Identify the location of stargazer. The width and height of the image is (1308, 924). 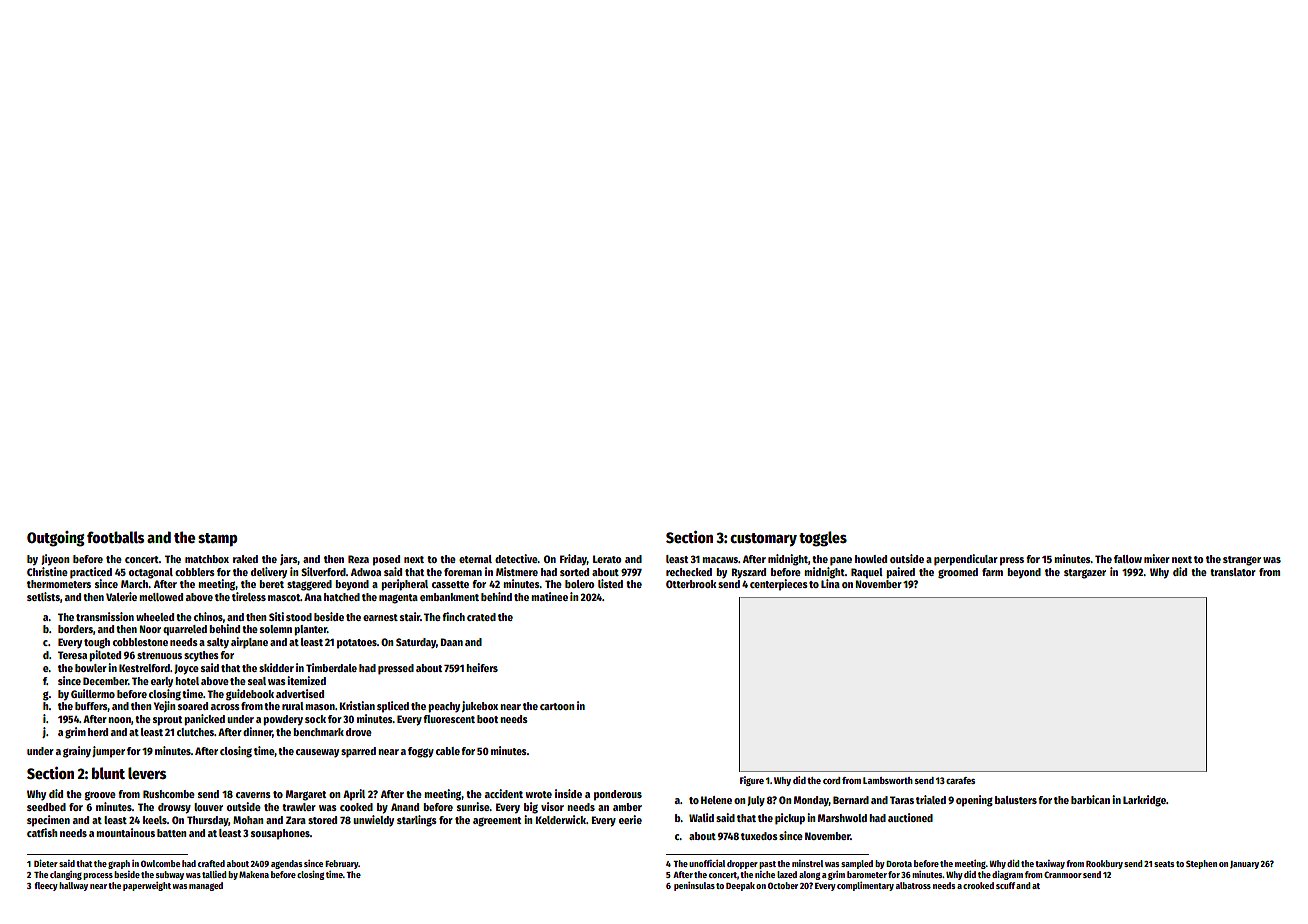
(1085, 574).
